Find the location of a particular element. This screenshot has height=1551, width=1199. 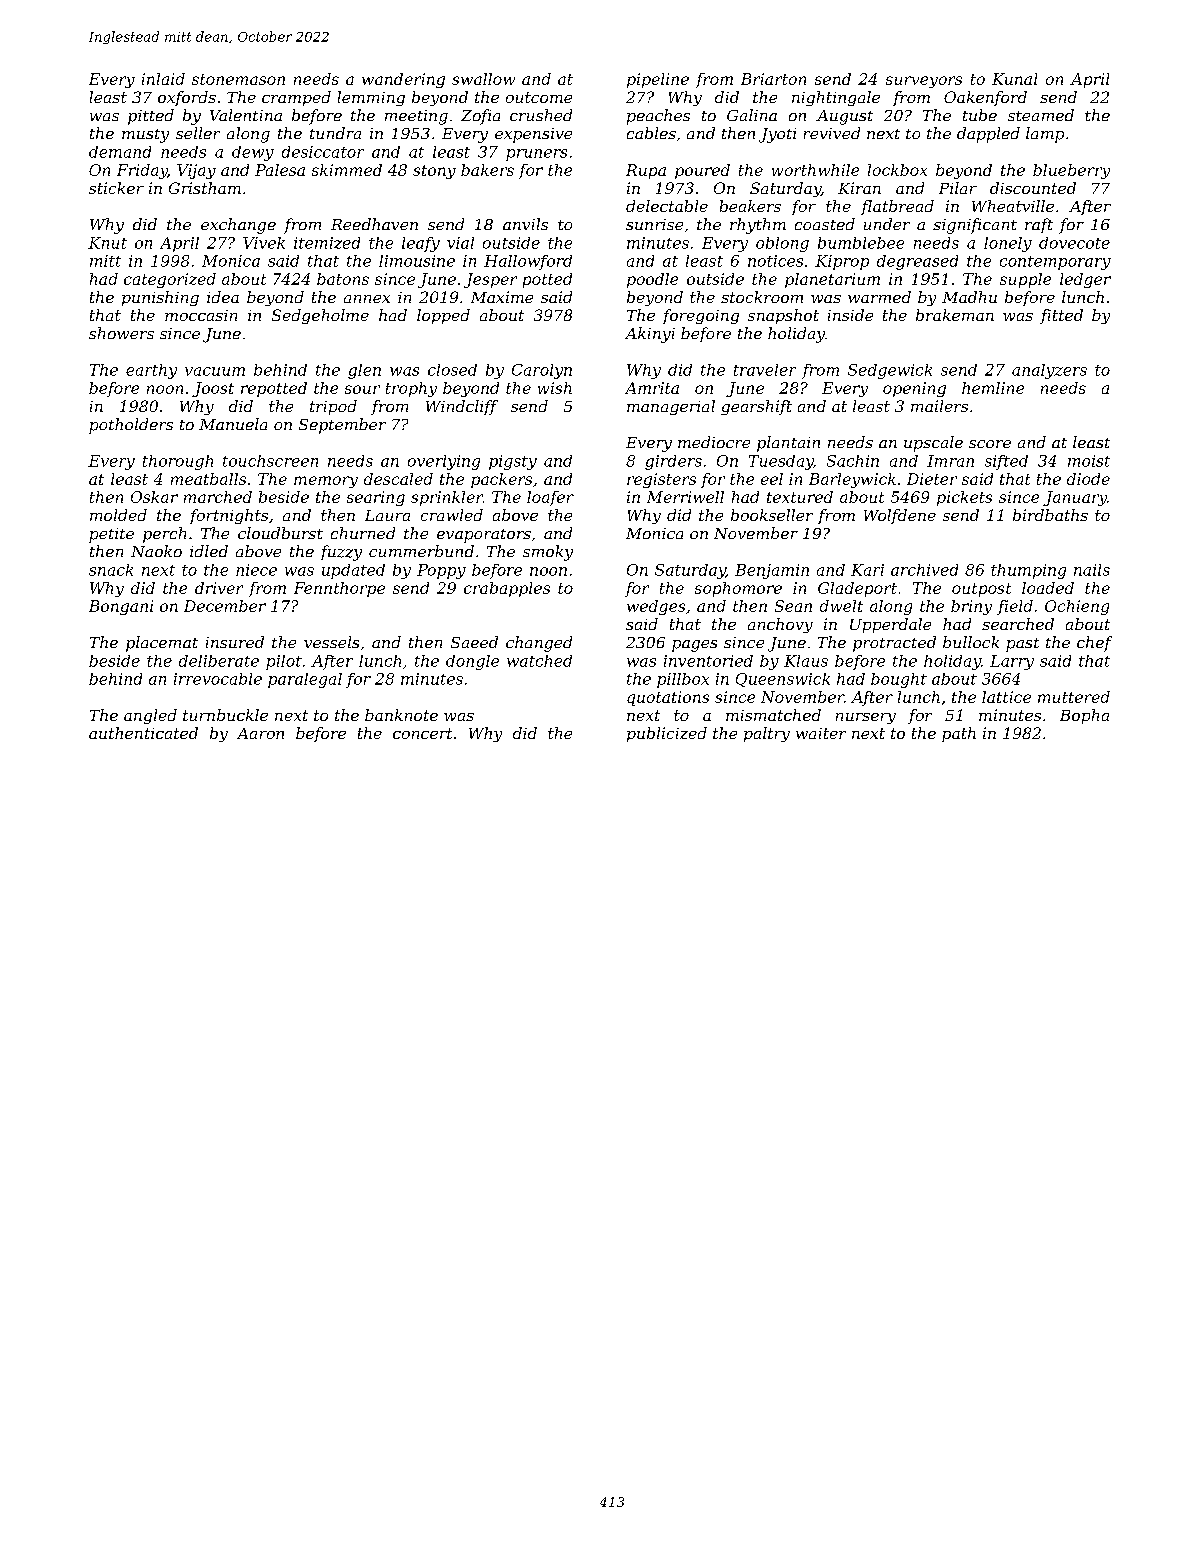

poodle is located at coordinates (652, 280).
